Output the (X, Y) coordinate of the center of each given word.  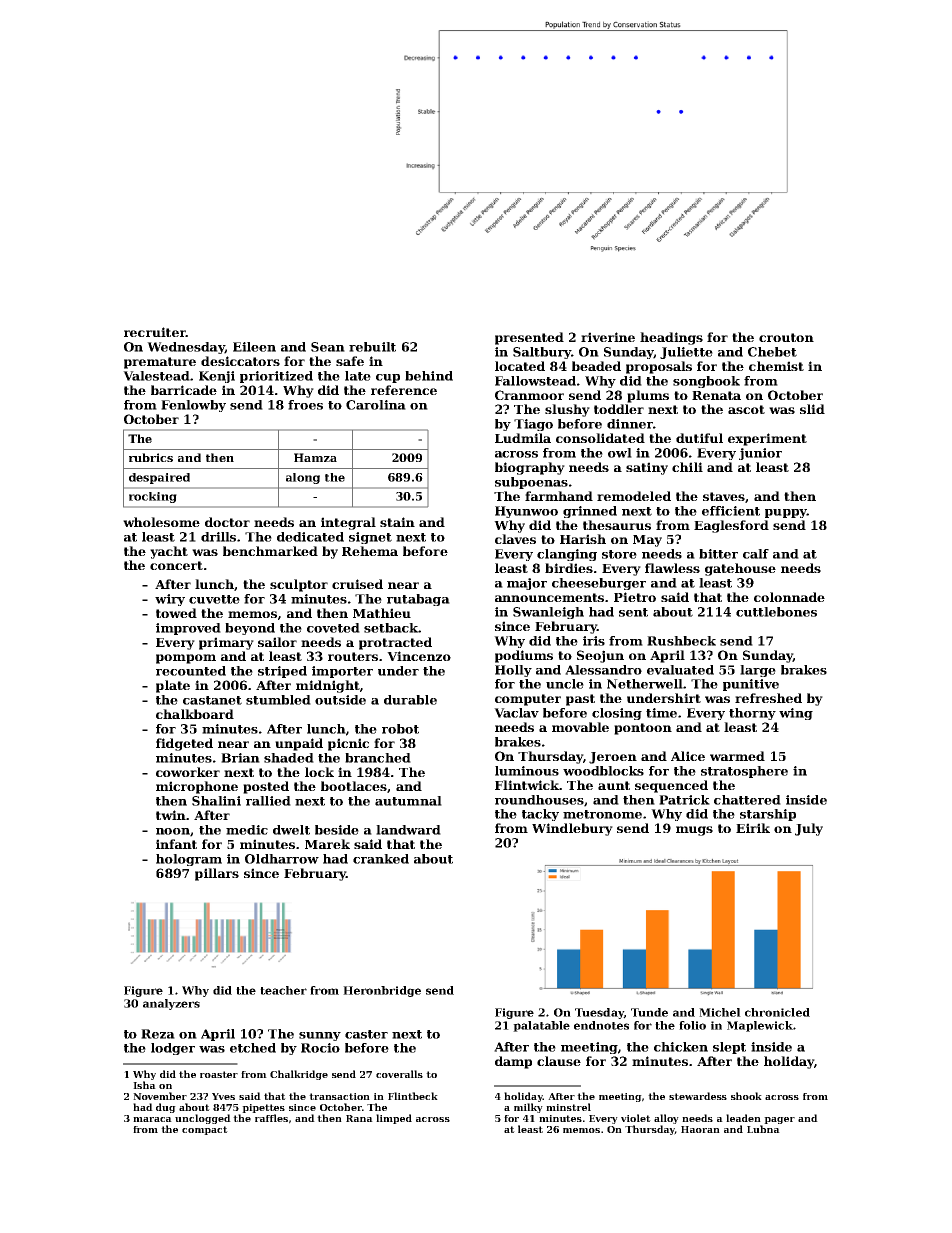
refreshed (768, 698)
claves (515, 539)
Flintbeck (413, 1096)
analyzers (171, 1004)
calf (756, 554)
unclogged (203, 1119)
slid (812, 409)
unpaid (299, 744)
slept (729, 1048)
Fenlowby (193, 406)
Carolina (376, 405)
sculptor (299, 585)
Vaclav (516, 713)
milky (528, 1108)
